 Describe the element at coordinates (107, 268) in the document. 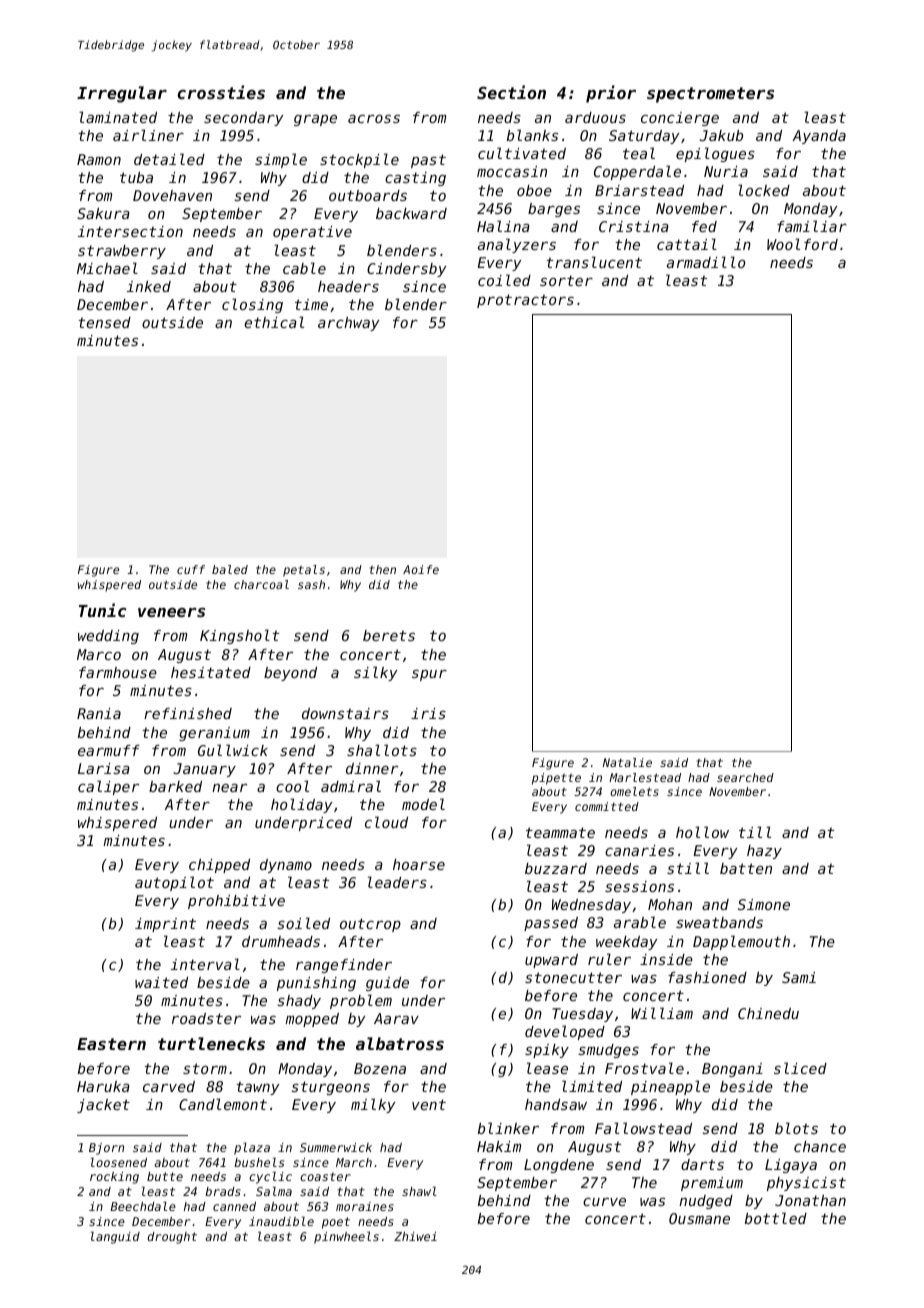

I see `Michael` at that location.
